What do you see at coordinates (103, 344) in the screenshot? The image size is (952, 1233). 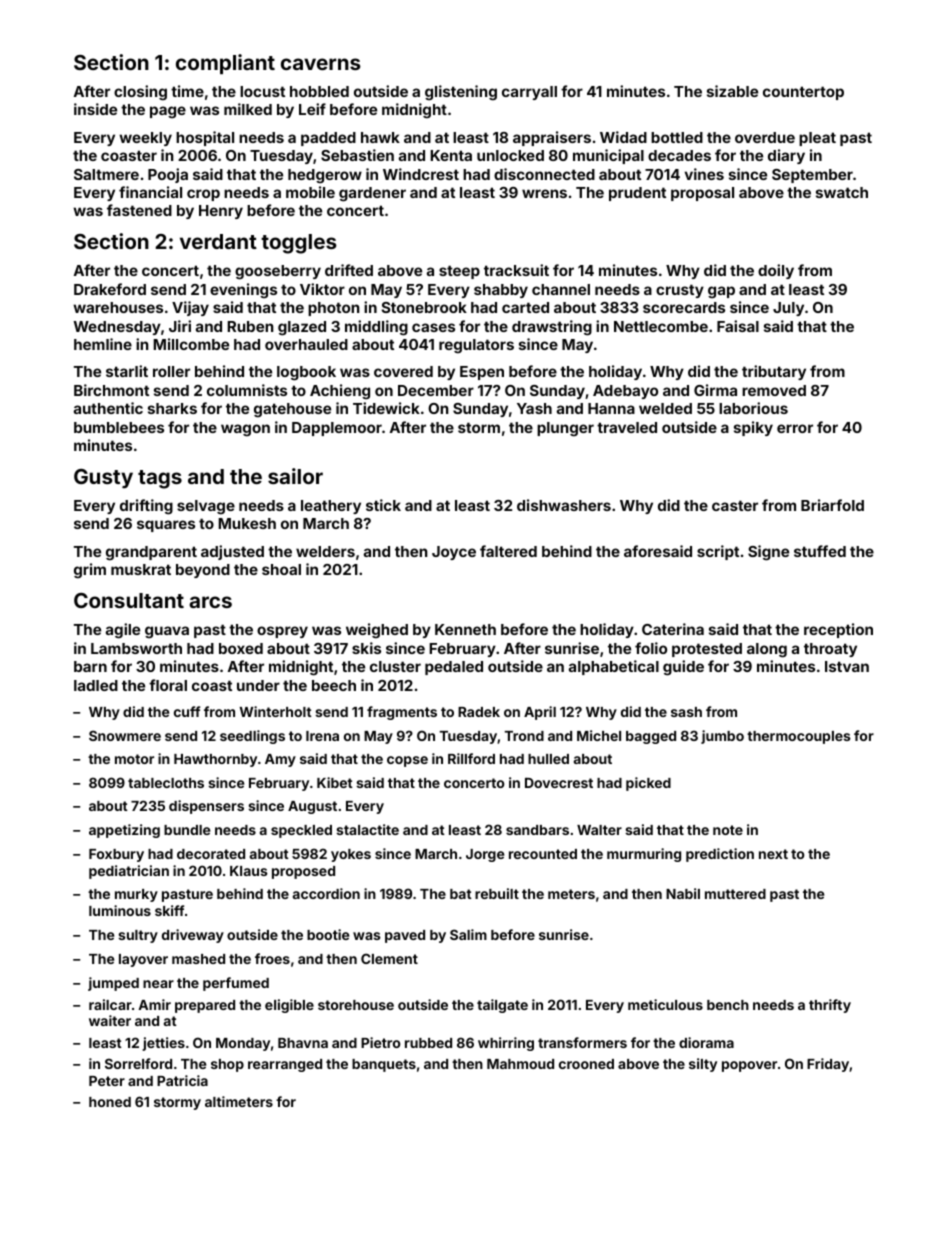 I see `hemline` at bounding box center [103, 344].
